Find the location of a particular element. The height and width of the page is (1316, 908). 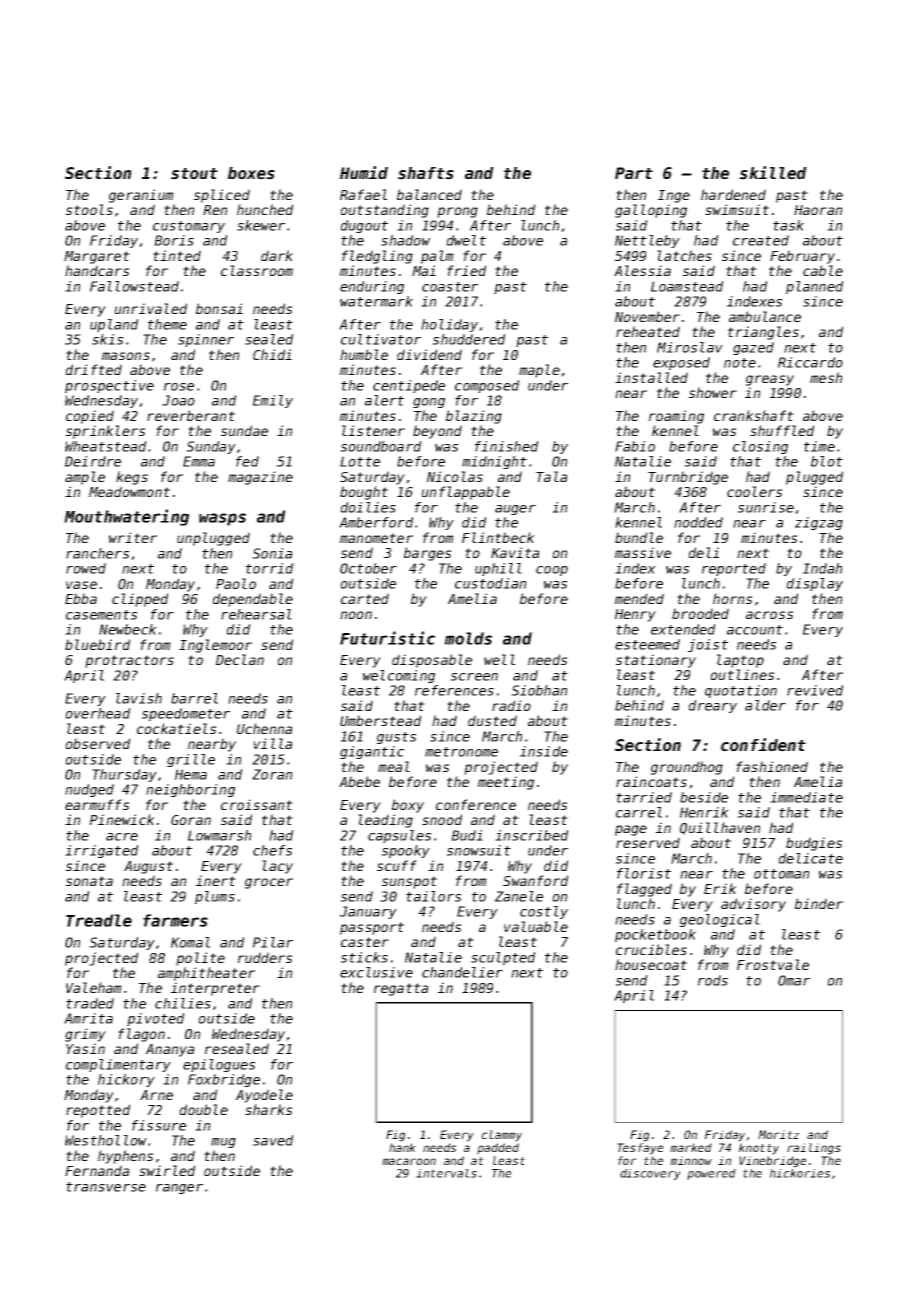

geranium is located at coordinates (141, 196).
